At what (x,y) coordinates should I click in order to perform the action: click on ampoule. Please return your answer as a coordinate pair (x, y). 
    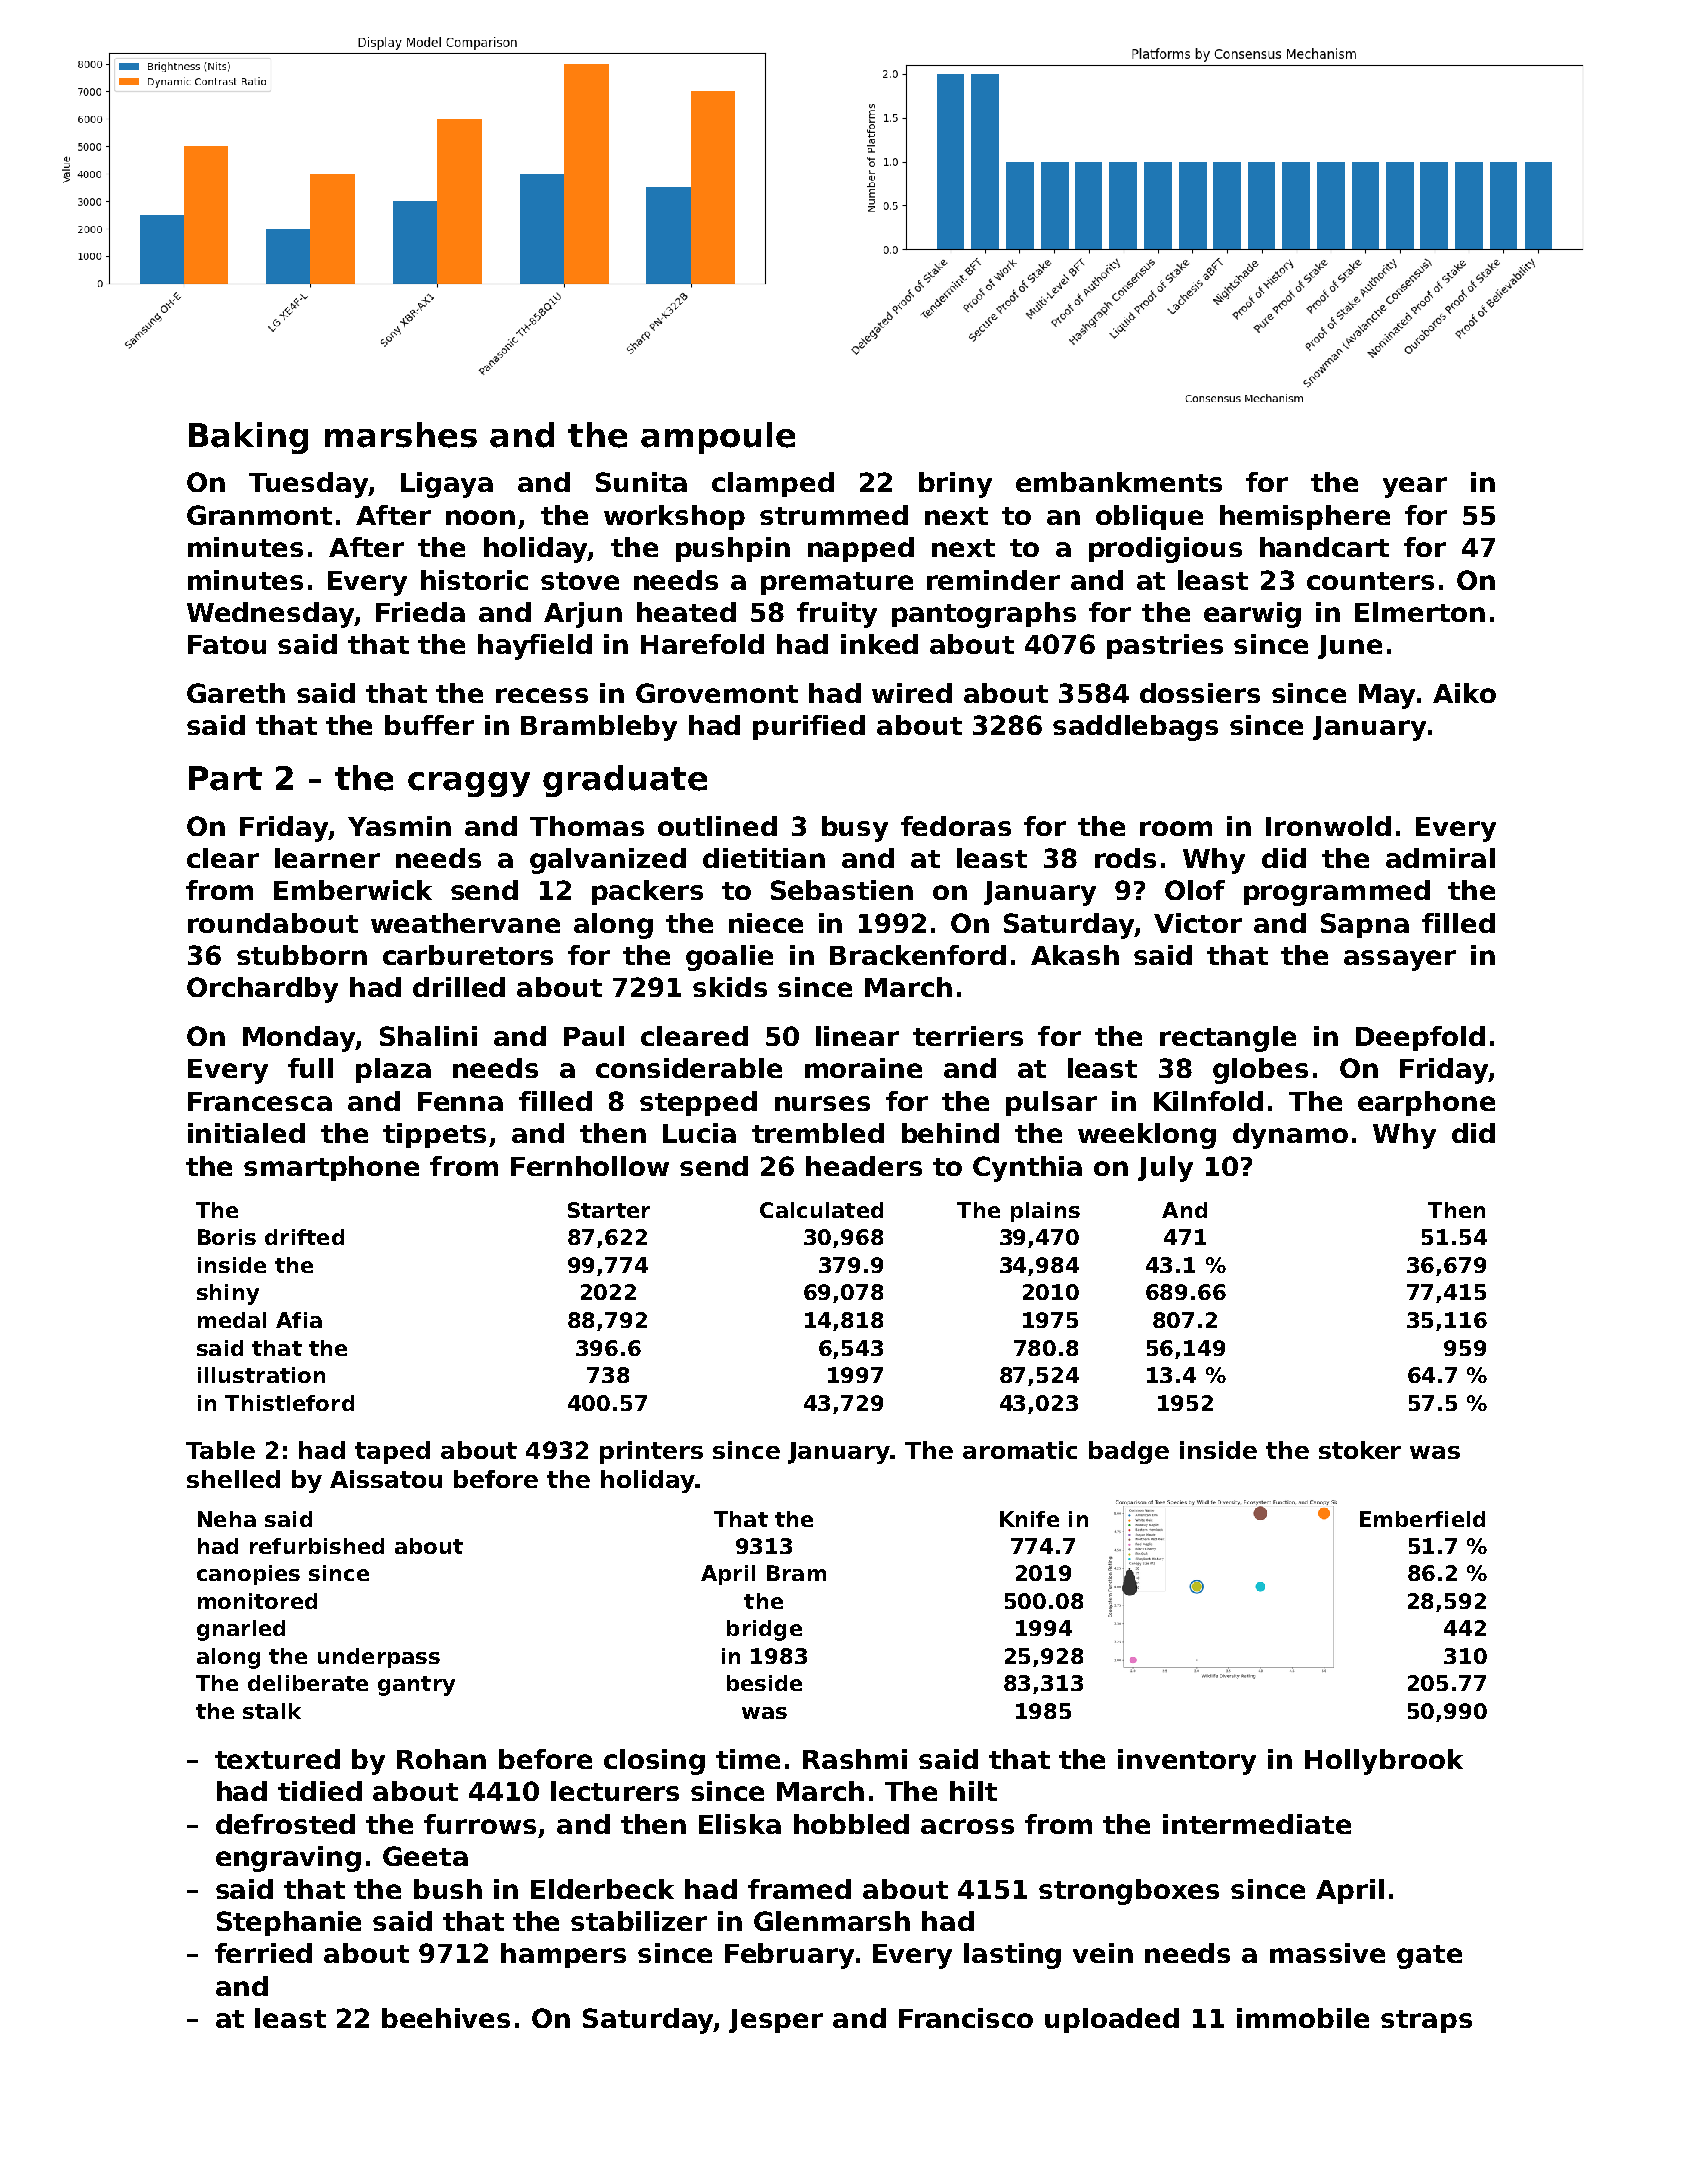
    Looking at the image, I should click on (718, 438).
